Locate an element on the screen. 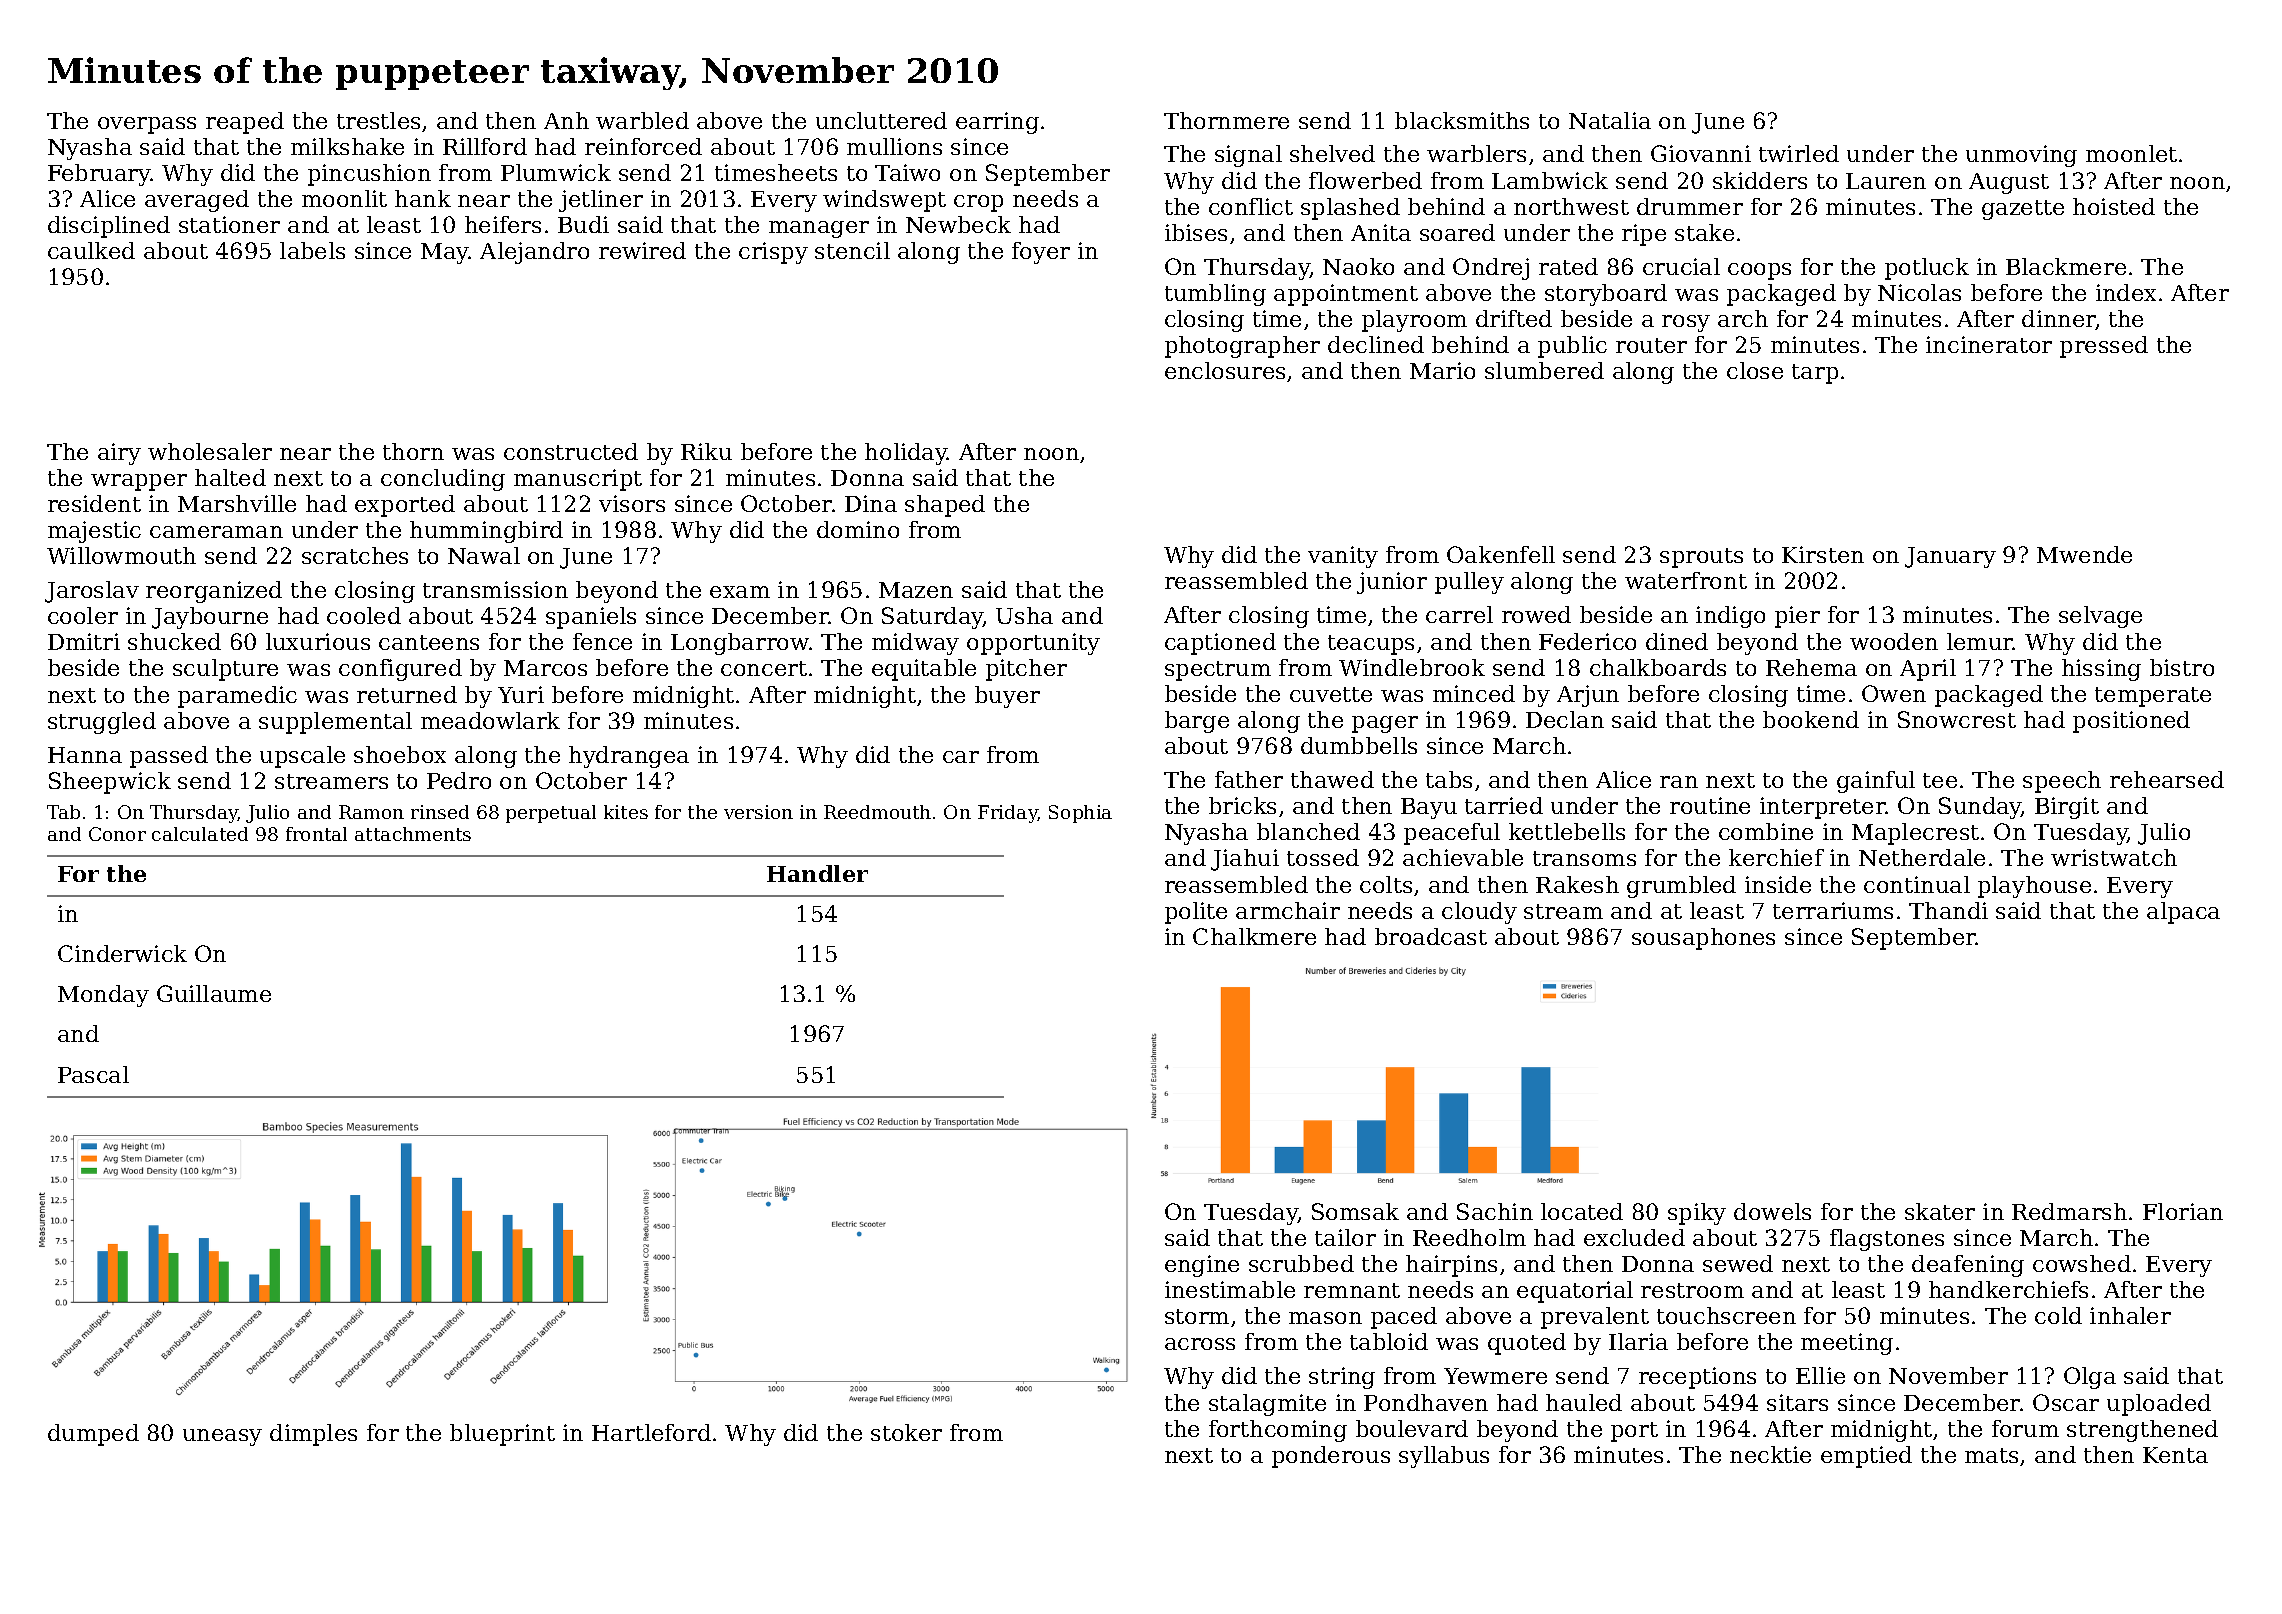 This screenshot has height=1614, width=2282. Mwende is located at coordinates (2084, 554).
